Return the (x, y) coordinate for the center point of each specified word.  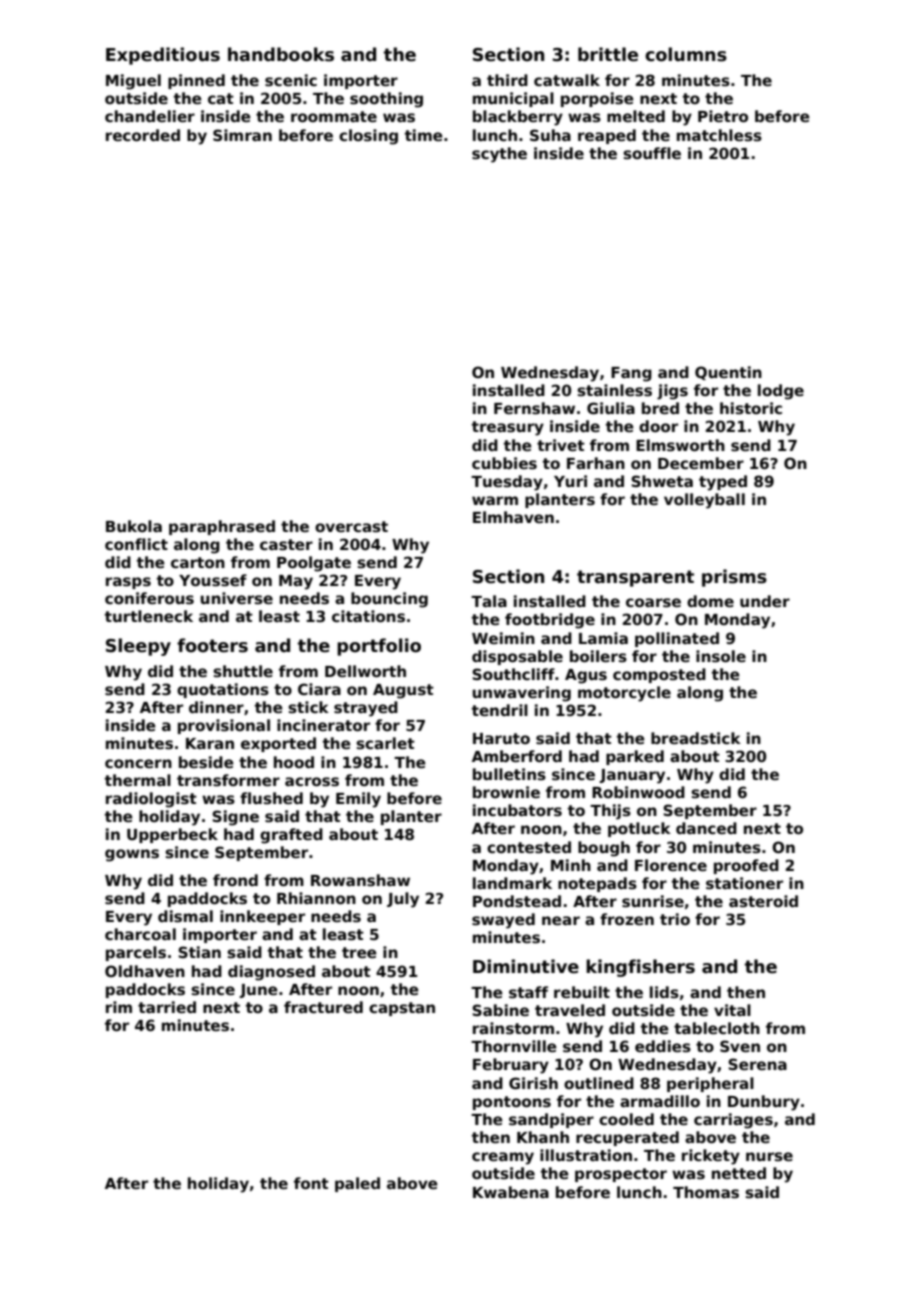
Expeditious (163, 56)
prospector (621, 1175)
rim (119, 1007)
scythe (499, 155)
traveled (570, 1010)
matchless (719, 135)
